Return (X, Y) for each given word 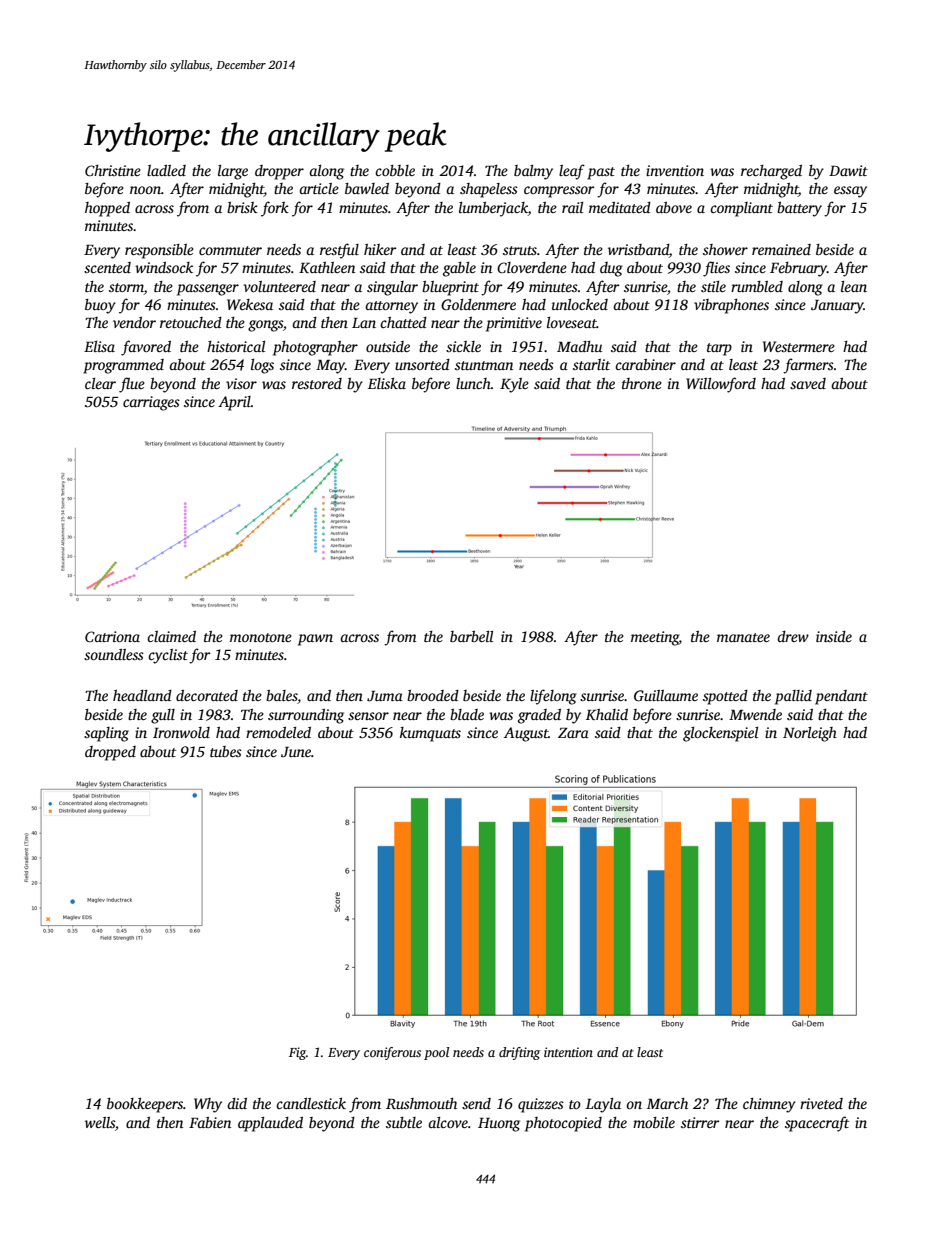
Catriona (112, 636)
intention (568, 1052)
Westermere (799, 346)
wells (100, 1122)
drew (793, 636)
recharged (771, 172)
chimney (769, 1105)
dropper (279, 172)
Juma (385, 696)
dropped (110, 753)
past (601, 173)
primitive (514, 324)
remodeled (278, 732)
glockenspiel (720, 734)
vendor (134, 322)
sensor (368, 716)
